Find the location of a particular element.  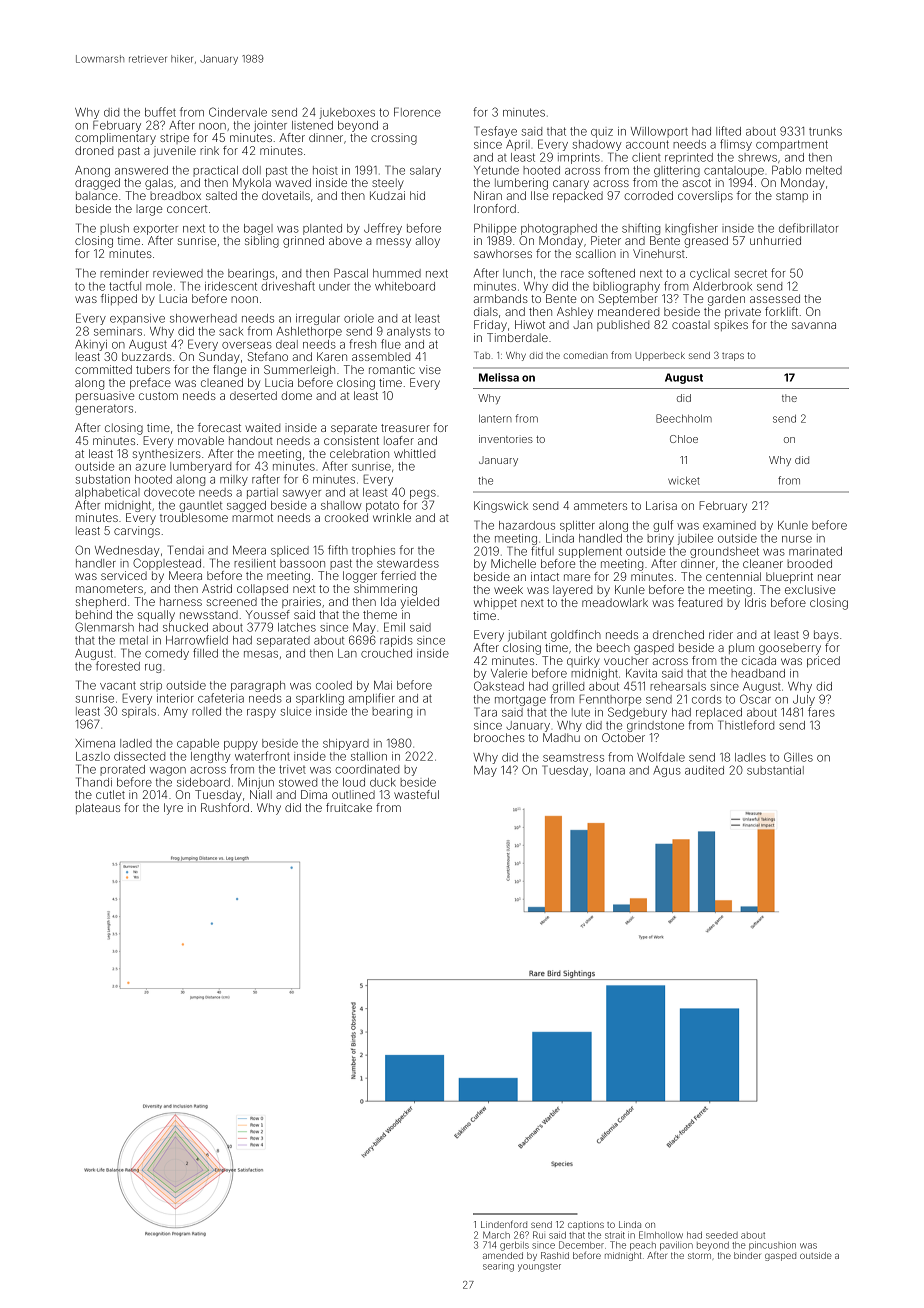

Kudzai is located at coordinates (387, 195).
